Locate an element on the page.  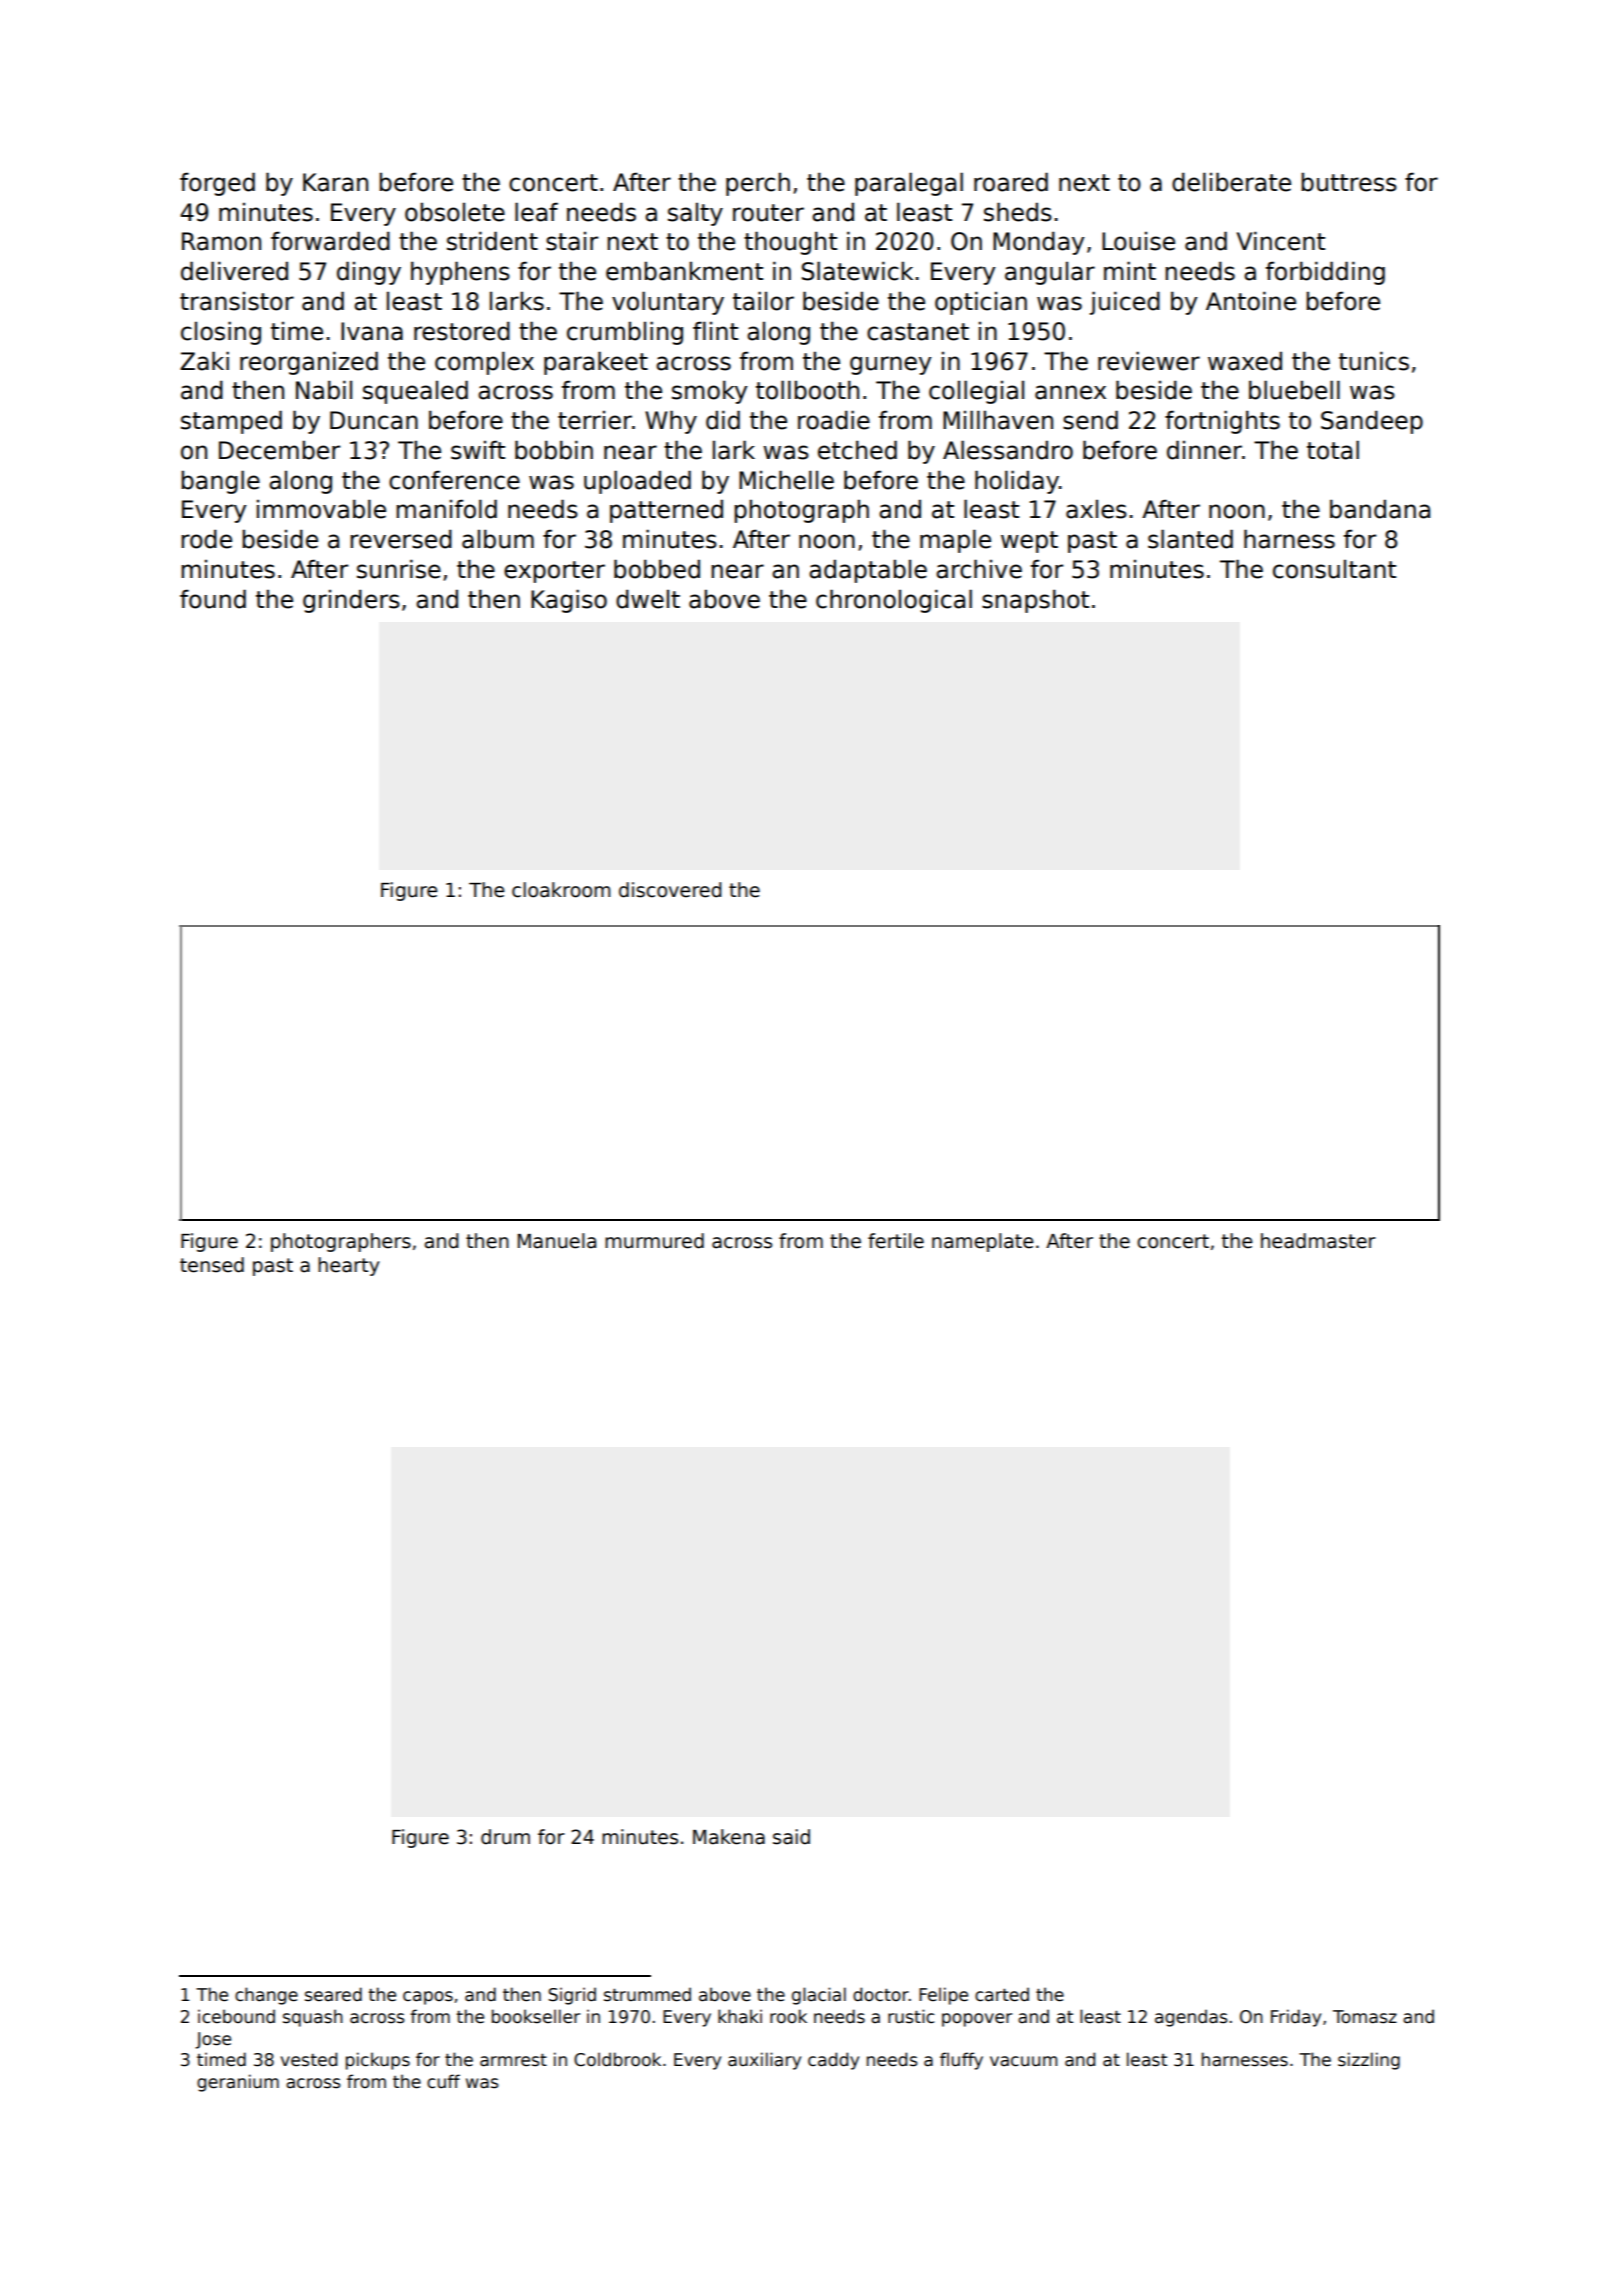
Kagiso is located at coordinates (569, 601).
